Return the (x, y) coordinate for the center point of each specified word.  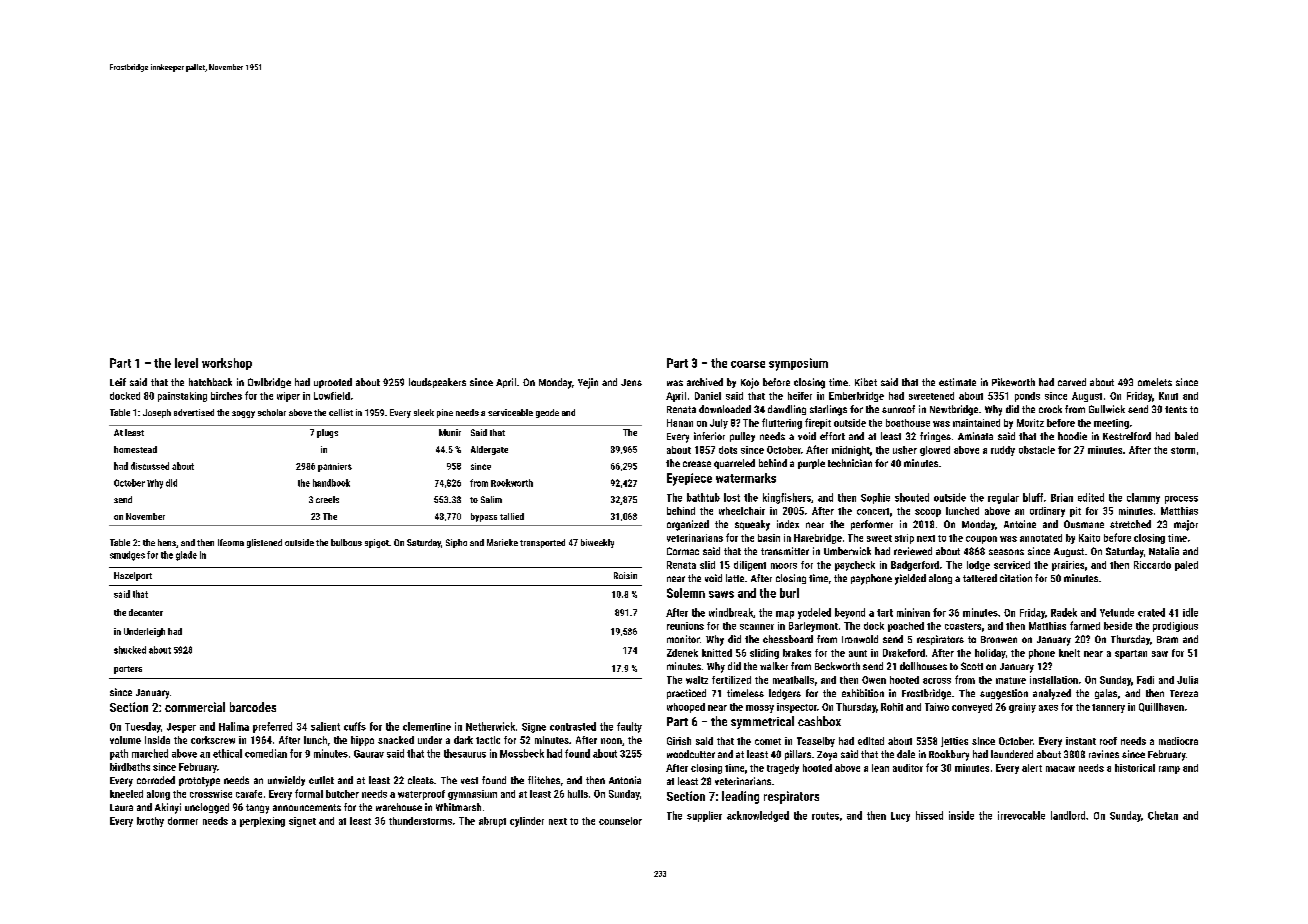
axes (1048, 708)
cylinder (527, 822)
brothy (150, 822)
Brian (1062, 497)
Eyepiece (689, 479)
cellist (341, 412)
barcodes (253, 707)
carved (1072, 382)
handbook (331, 483)
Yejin (588, 383)
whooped (686, 708)
